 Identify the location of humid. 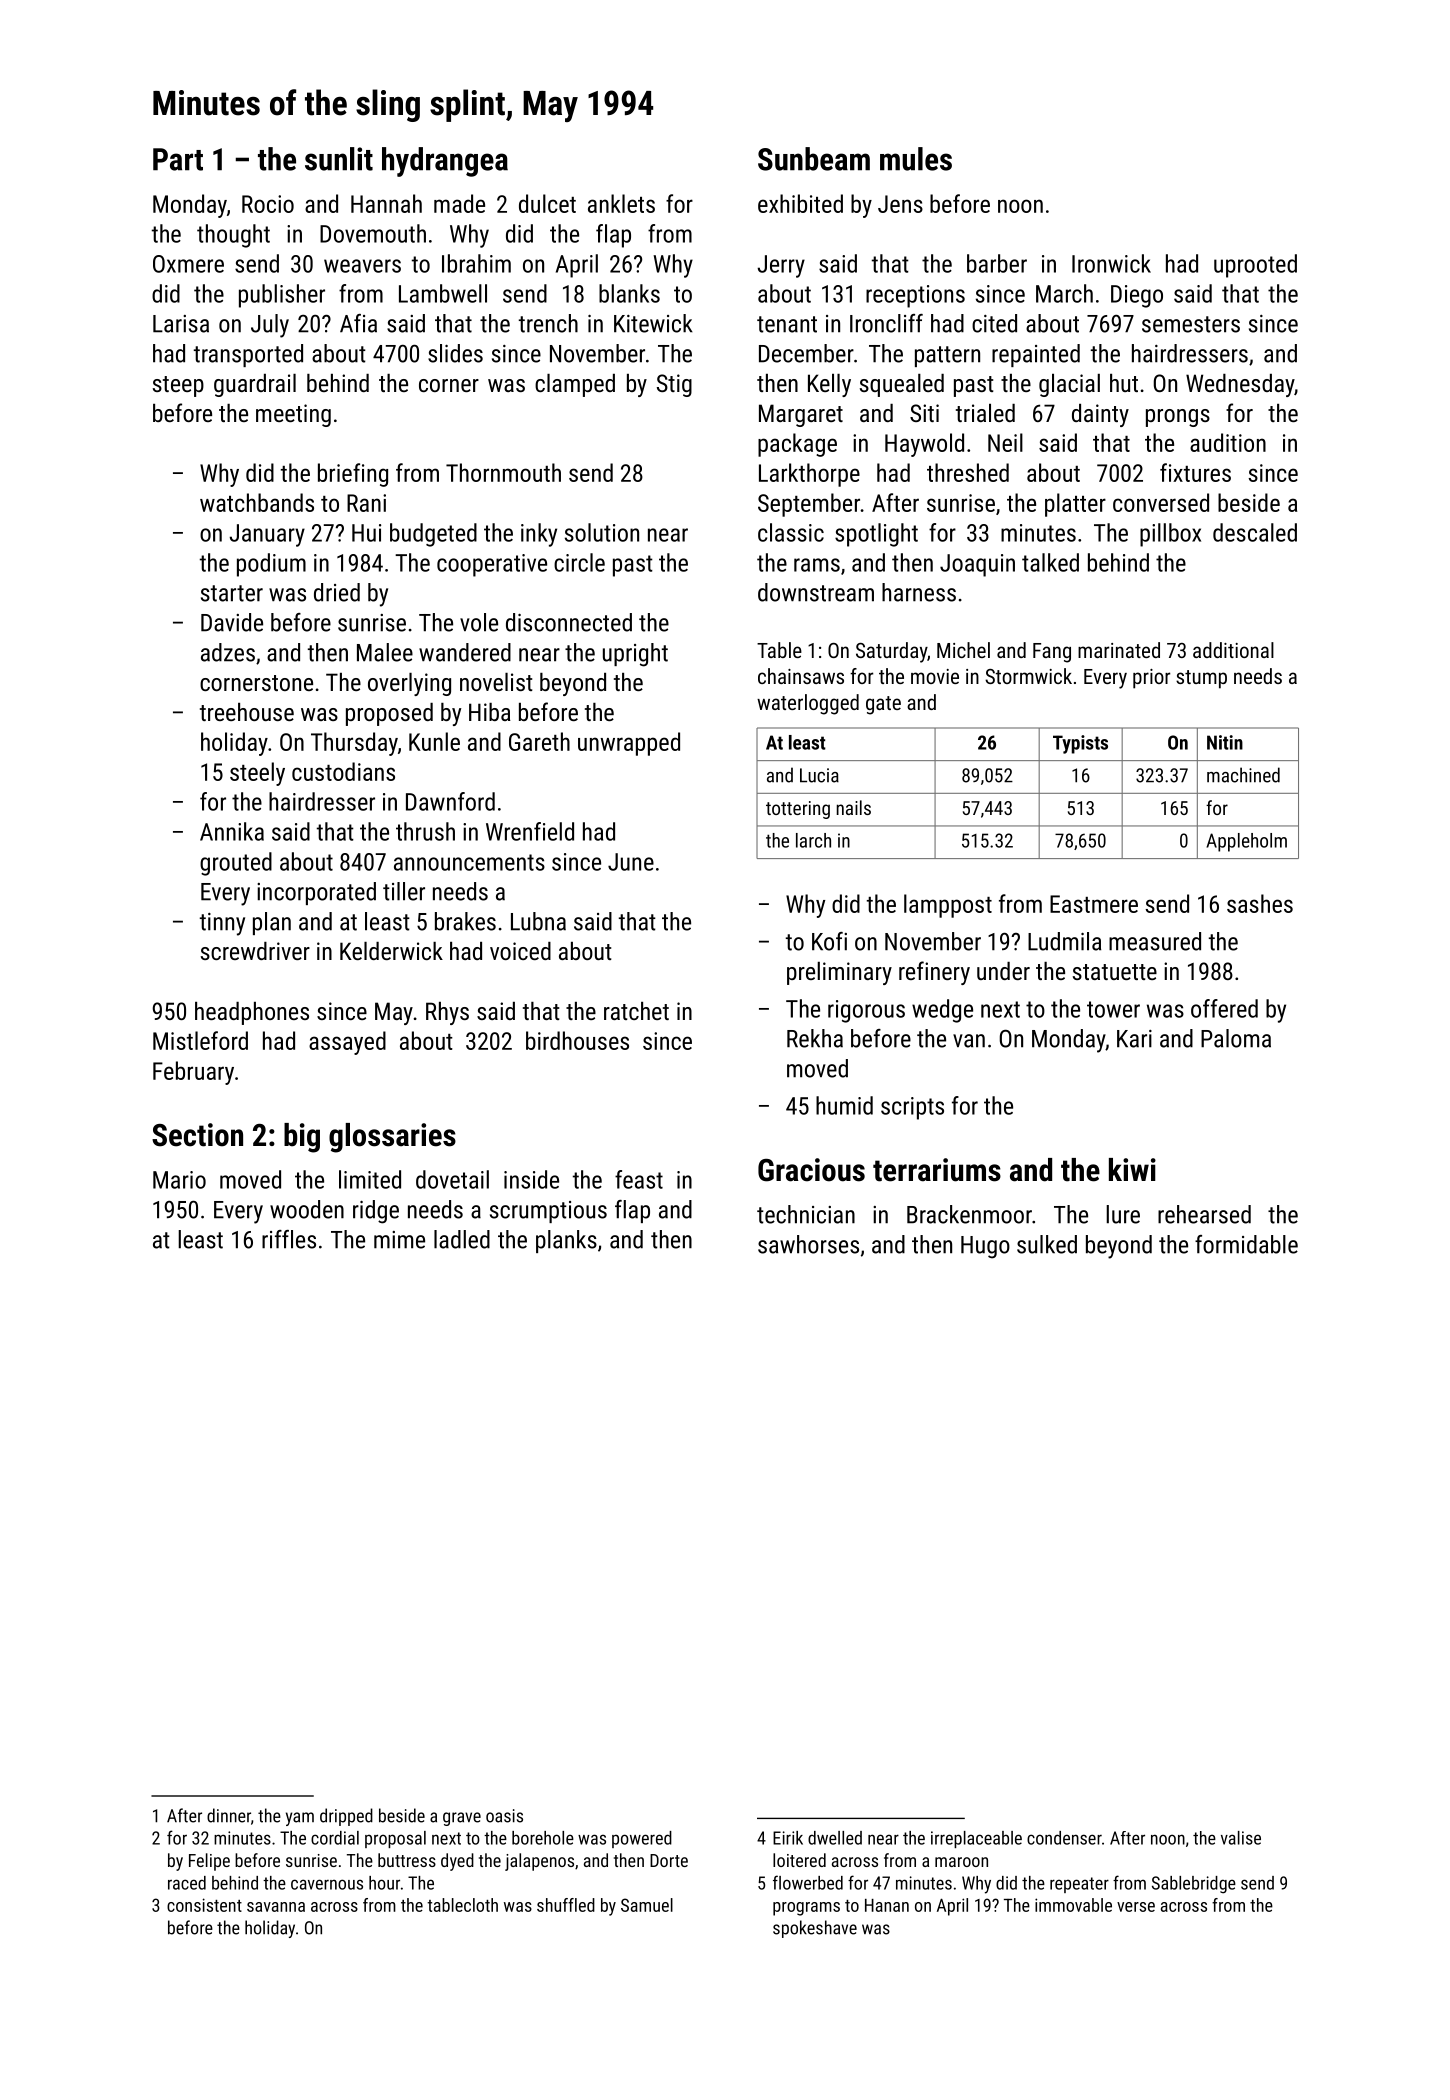
(844, 1105).
